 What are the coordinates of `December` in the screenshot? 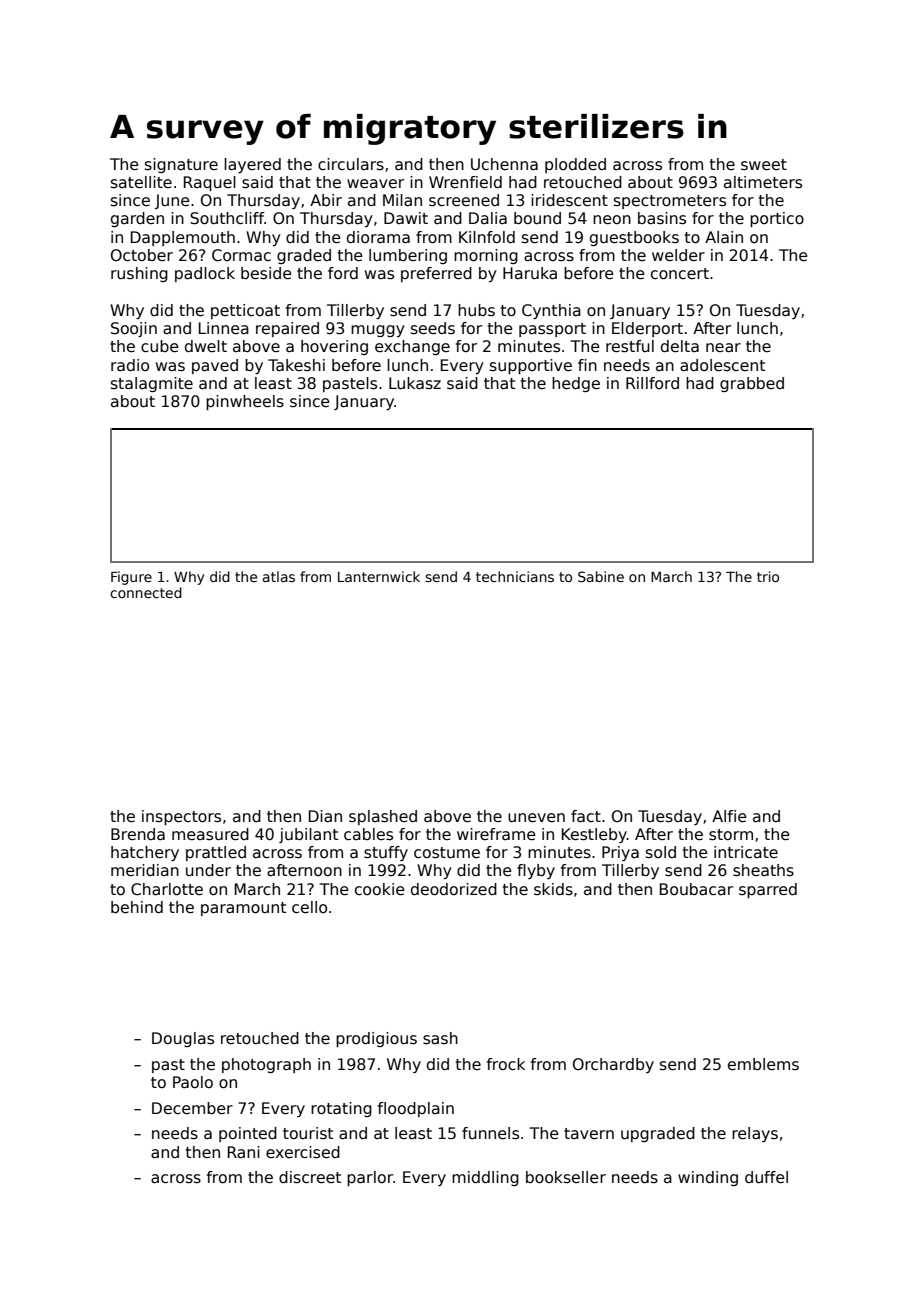 It's located at (192, 1108).
